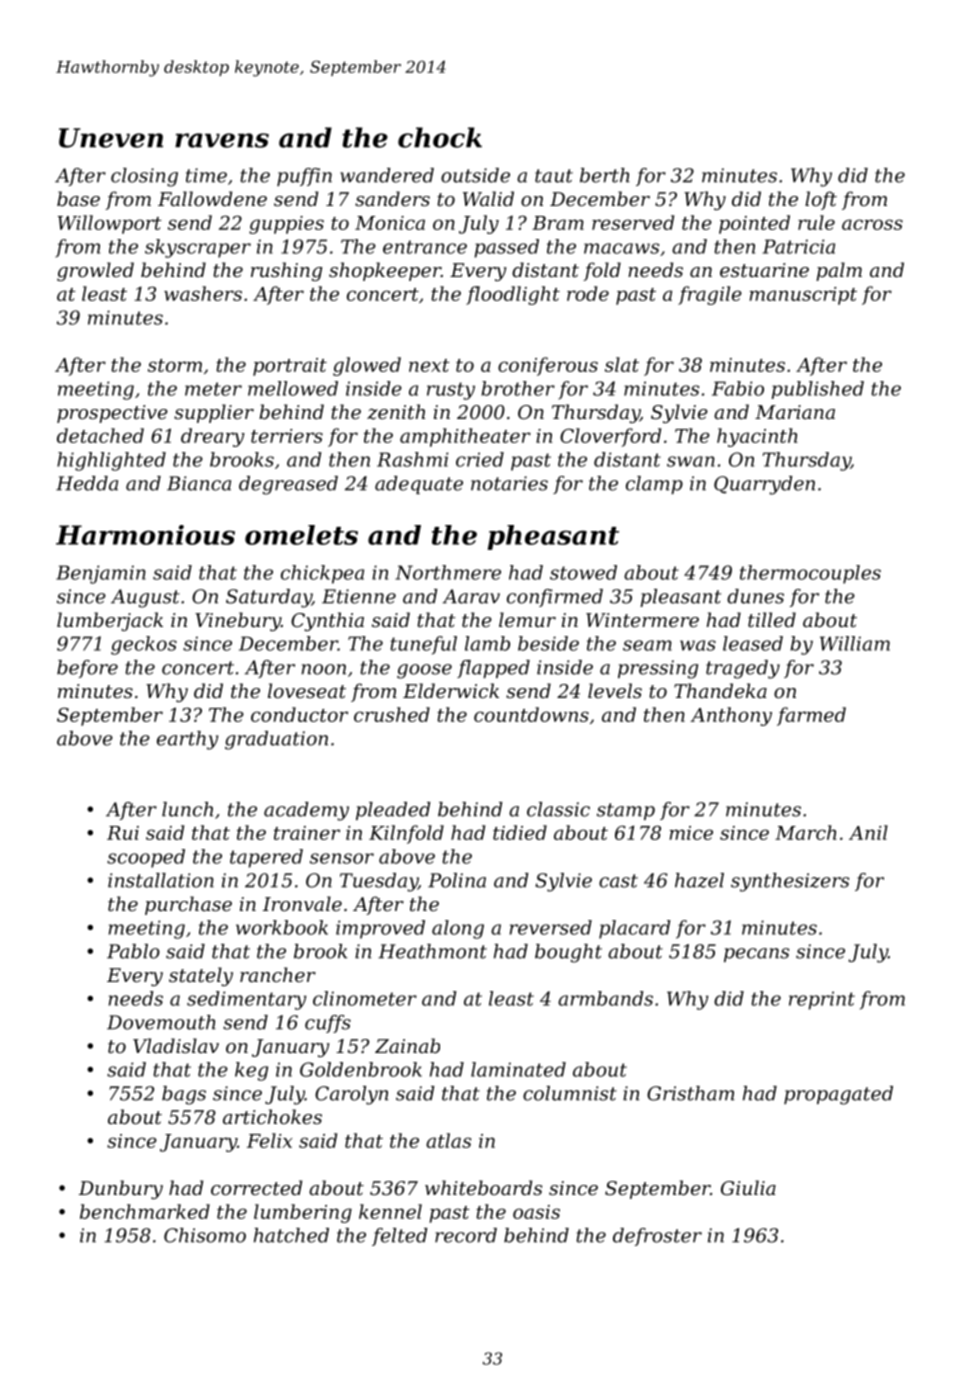 Image resolution: width=965 pixels, height=1397 pixels. I want to click on adequate, so click(419, 485).
